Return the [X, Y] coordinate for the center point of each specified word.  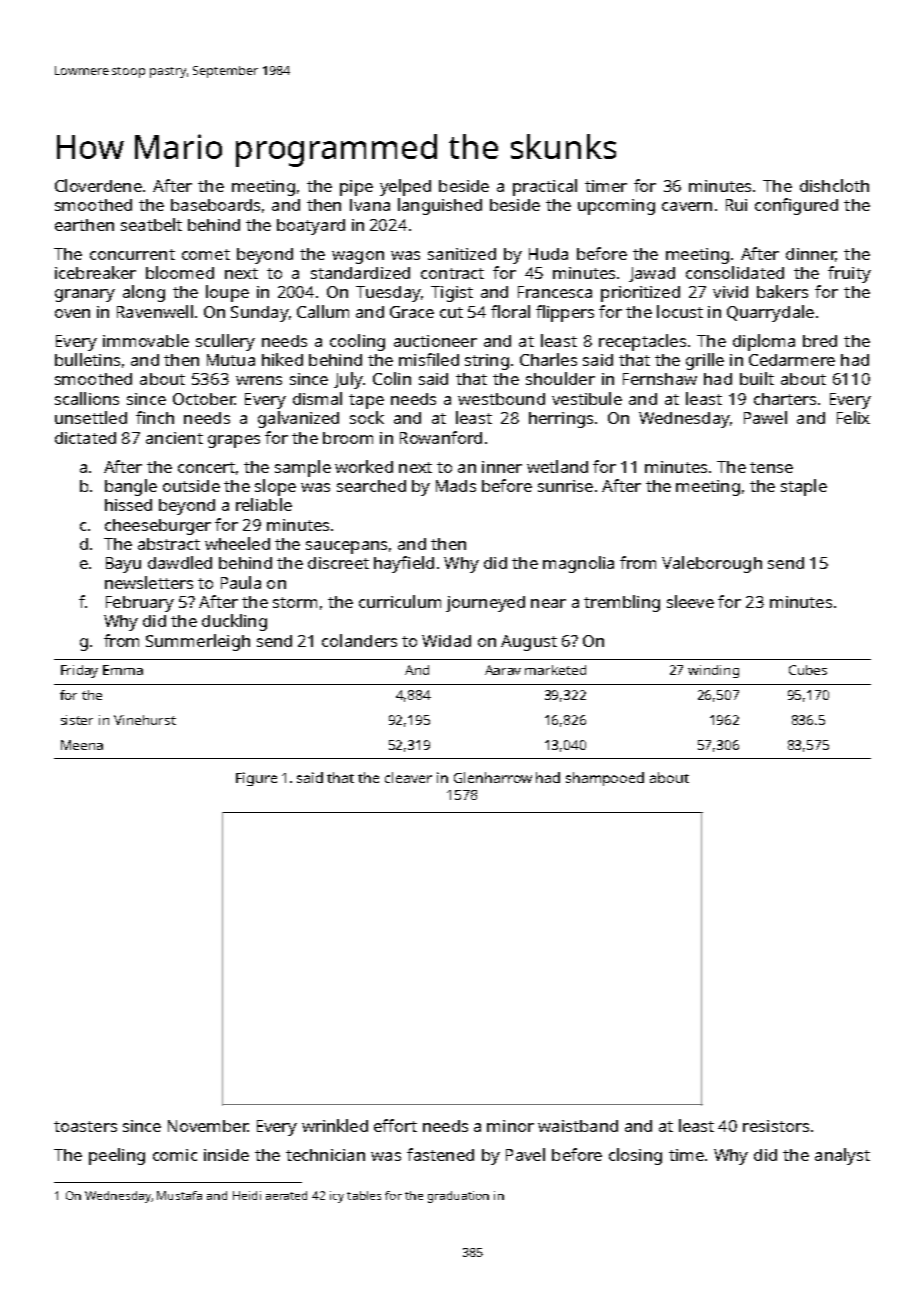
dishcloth [834, 185]
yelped [405, 187]
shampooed [605, 779]
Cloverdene [98, 185]
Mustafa [179, 1195]
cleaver [408, 777]
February [140, 604]
